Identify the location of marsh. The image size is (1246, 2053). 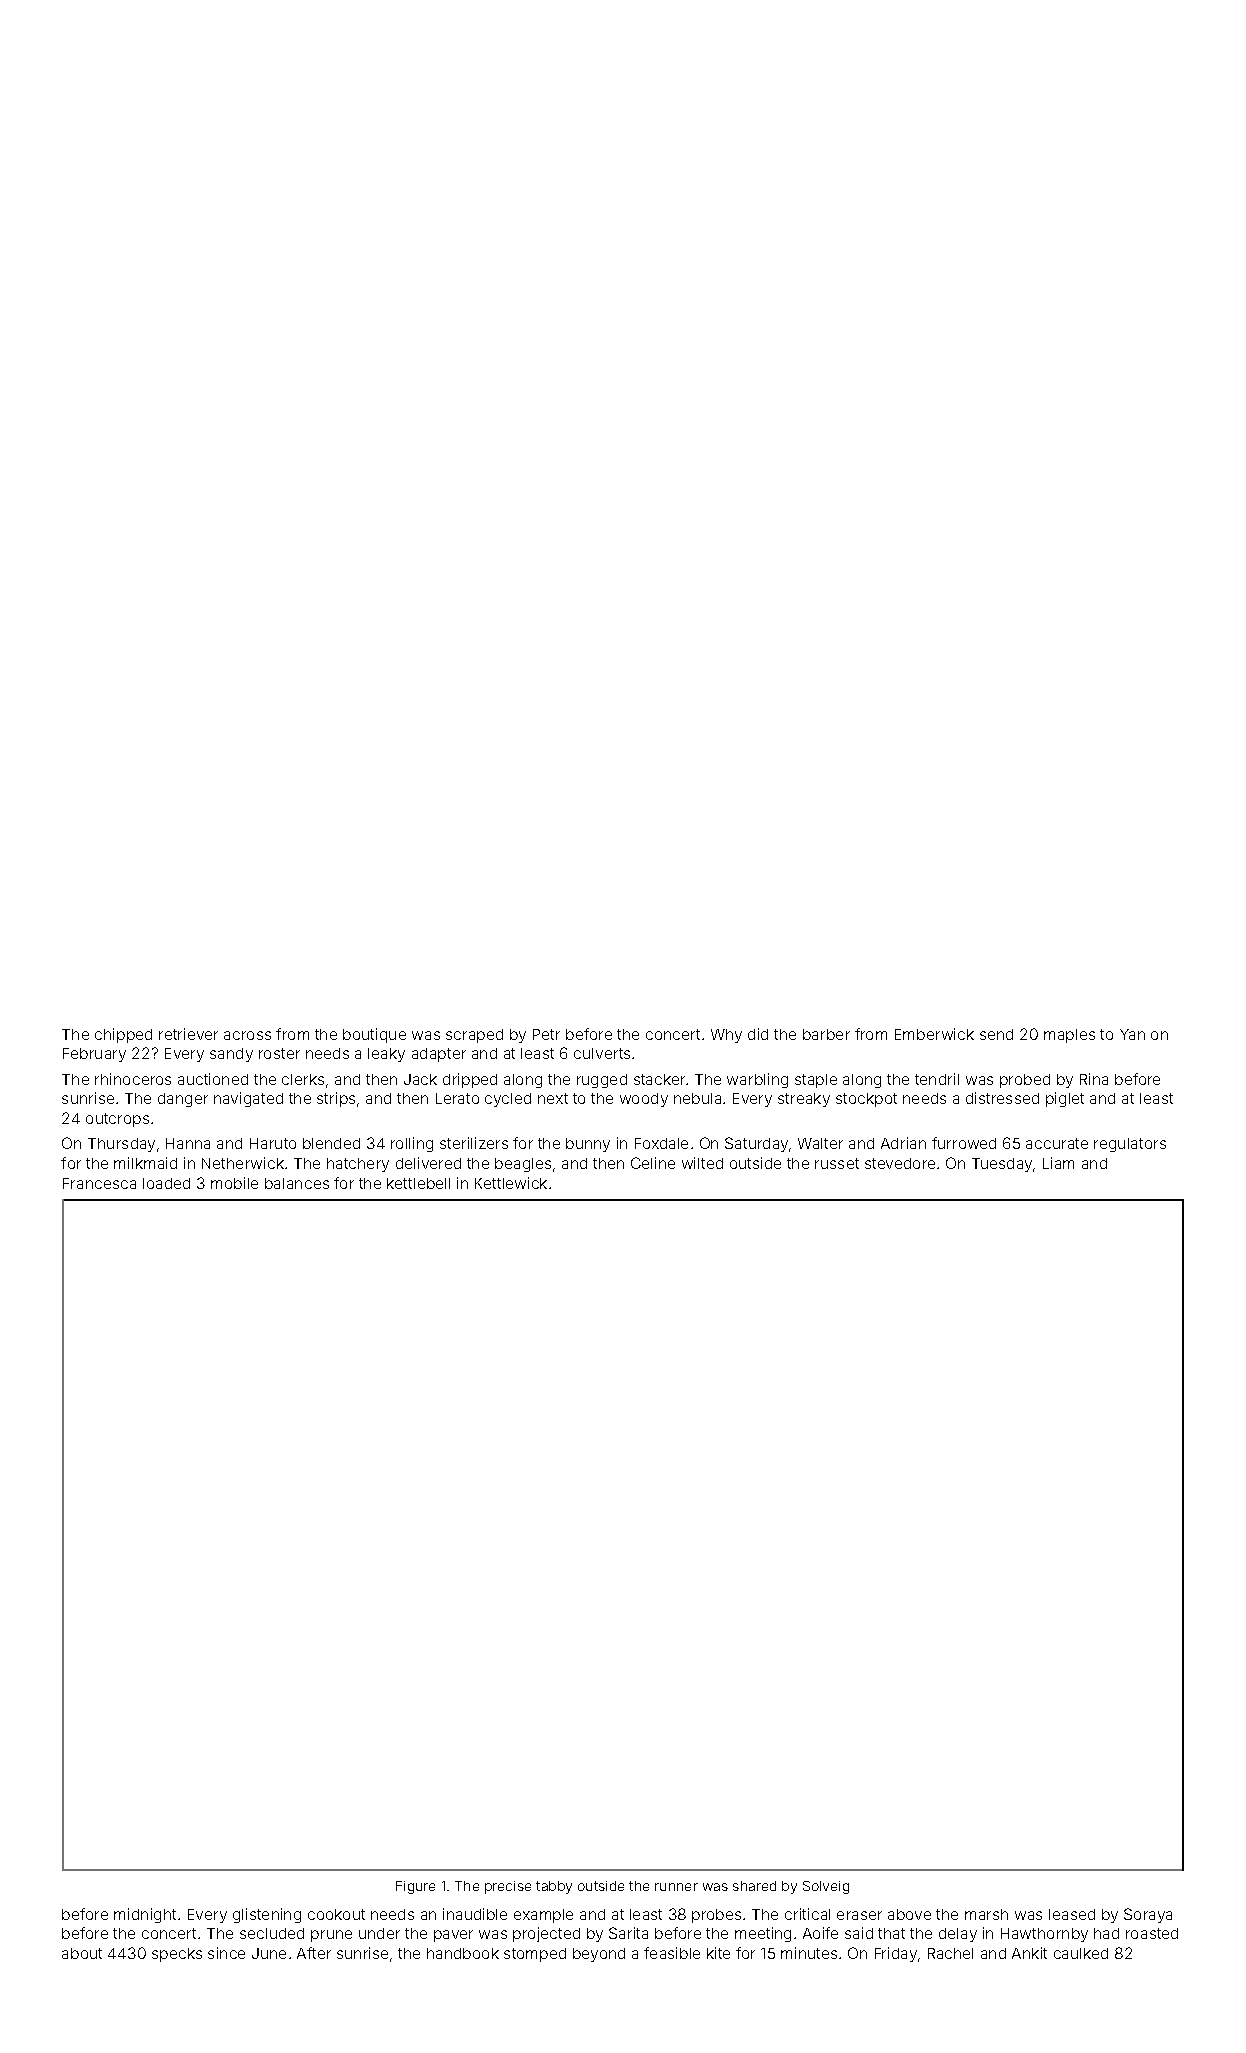
(986, 1914).
